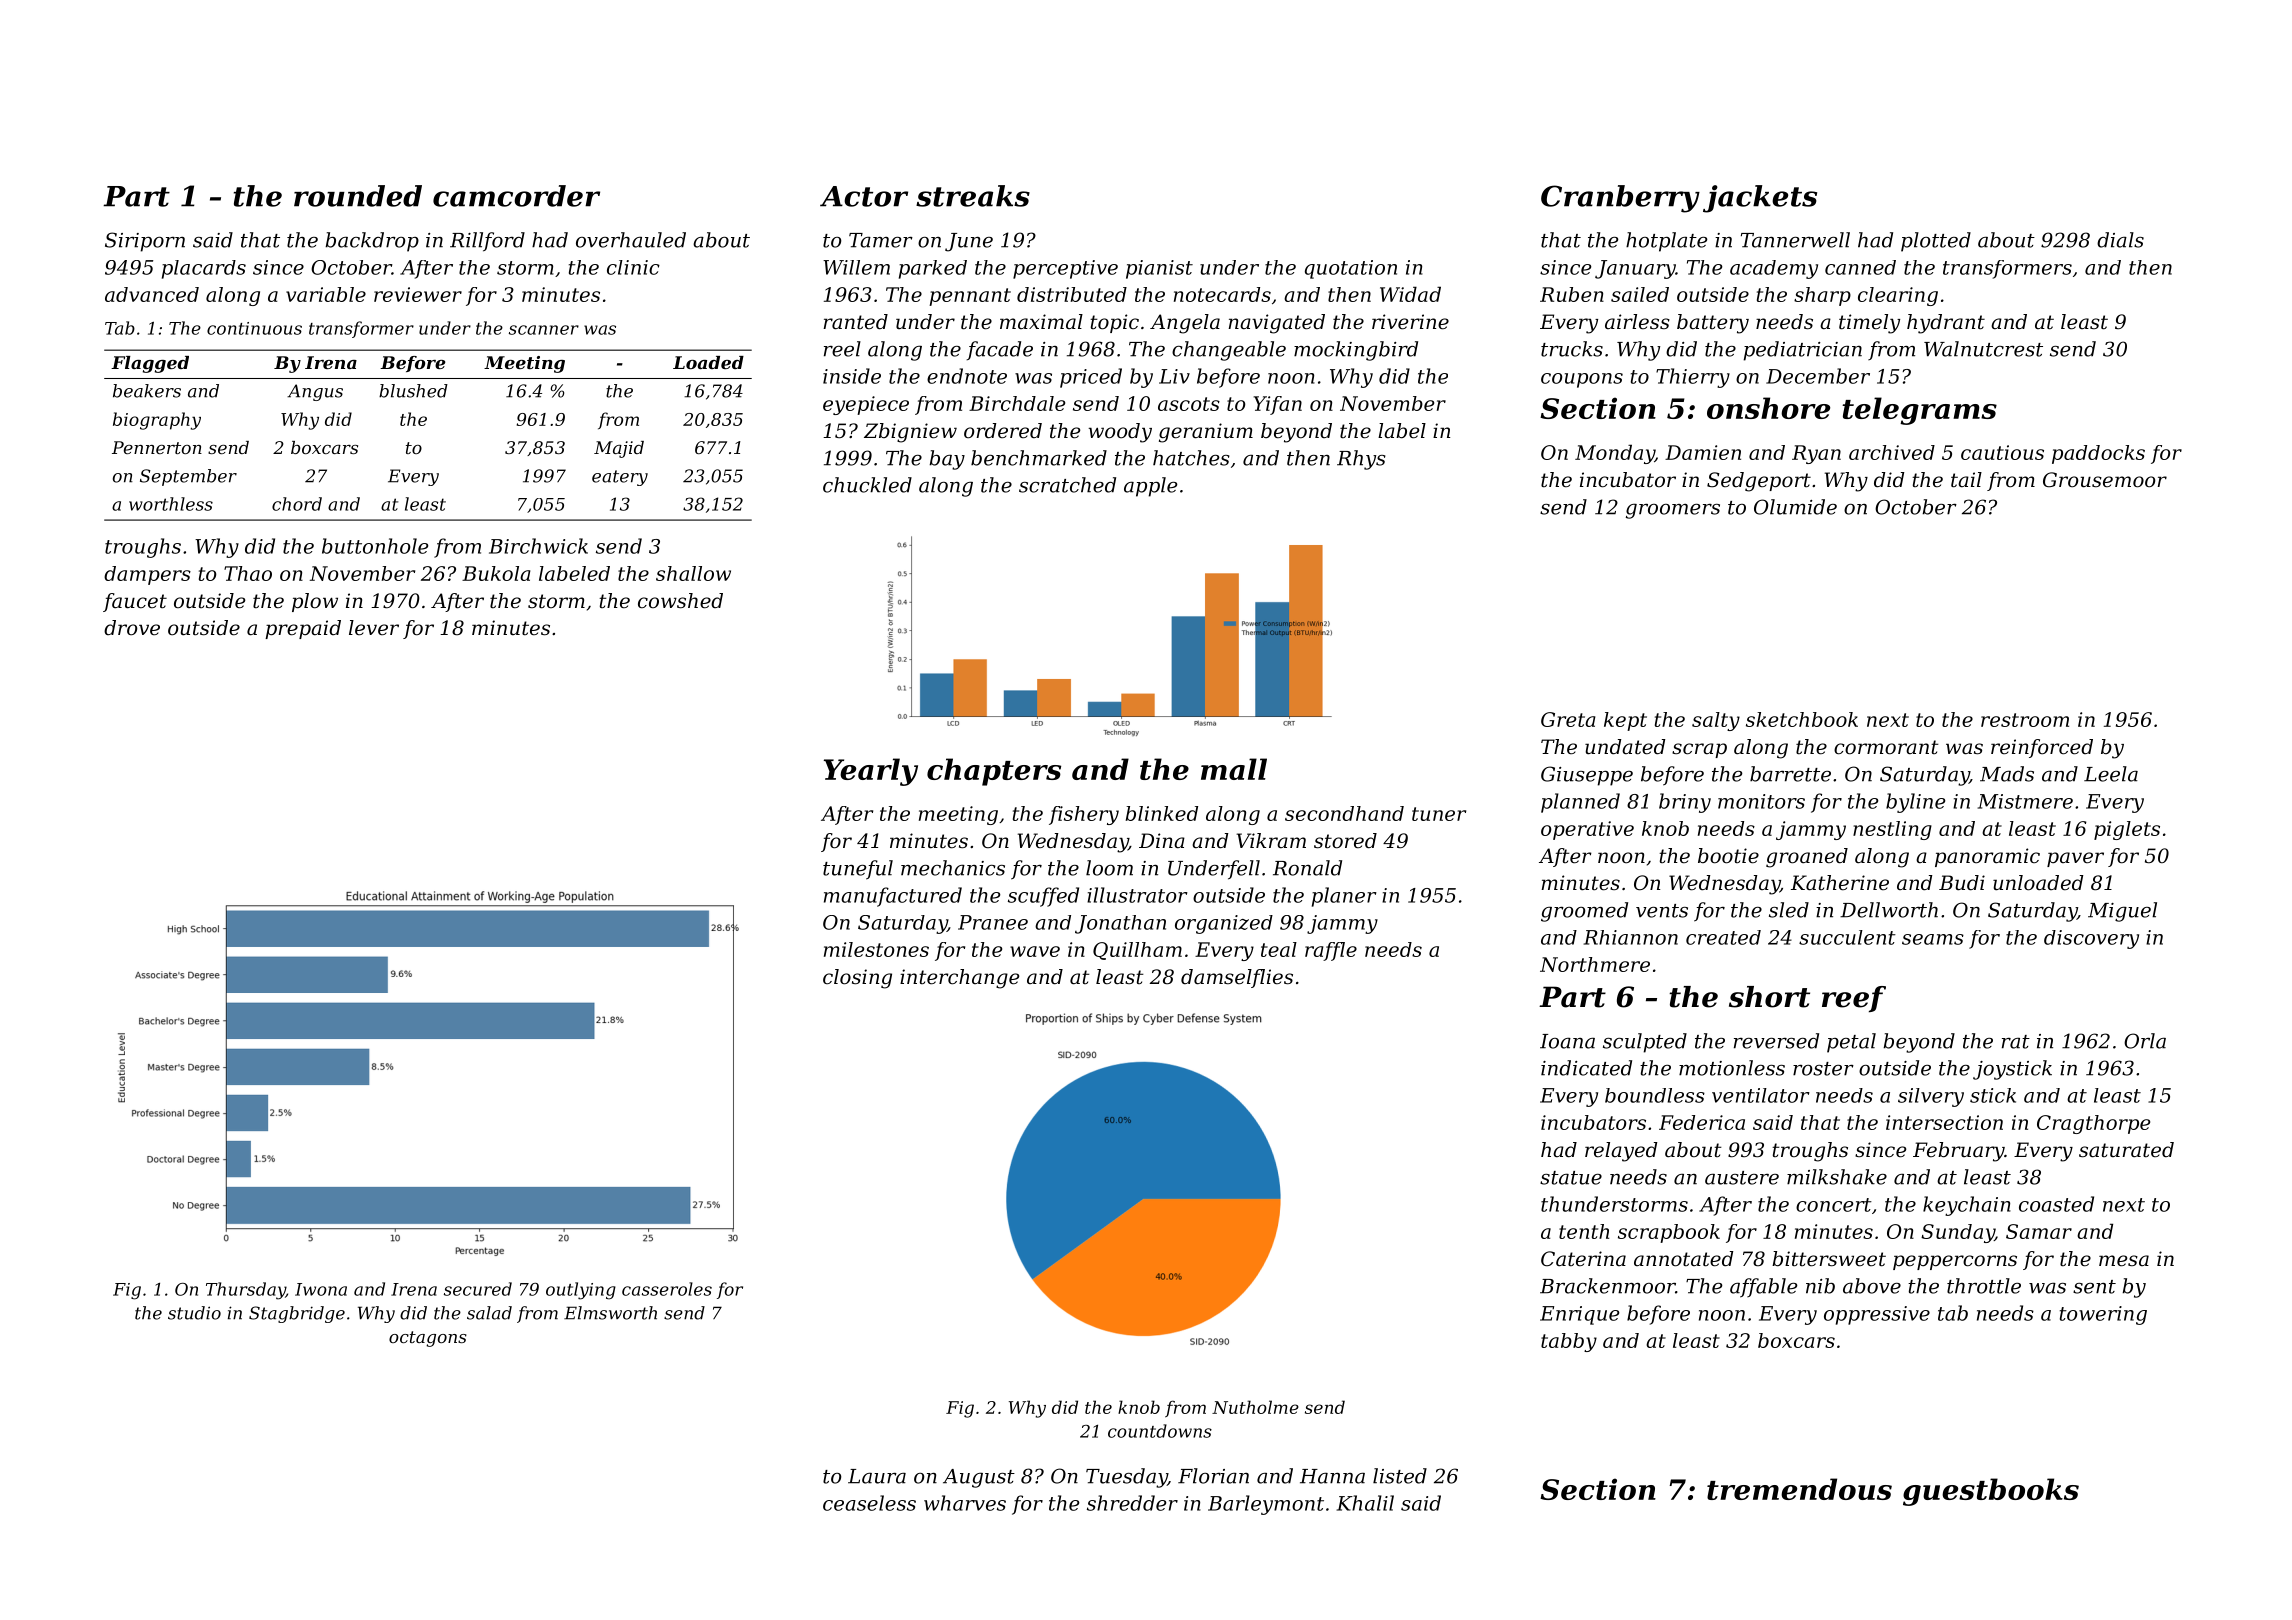 Image resolution: width=2292 pixels, height=1620 pixels. I want to click on short, so click(1769, 997).
